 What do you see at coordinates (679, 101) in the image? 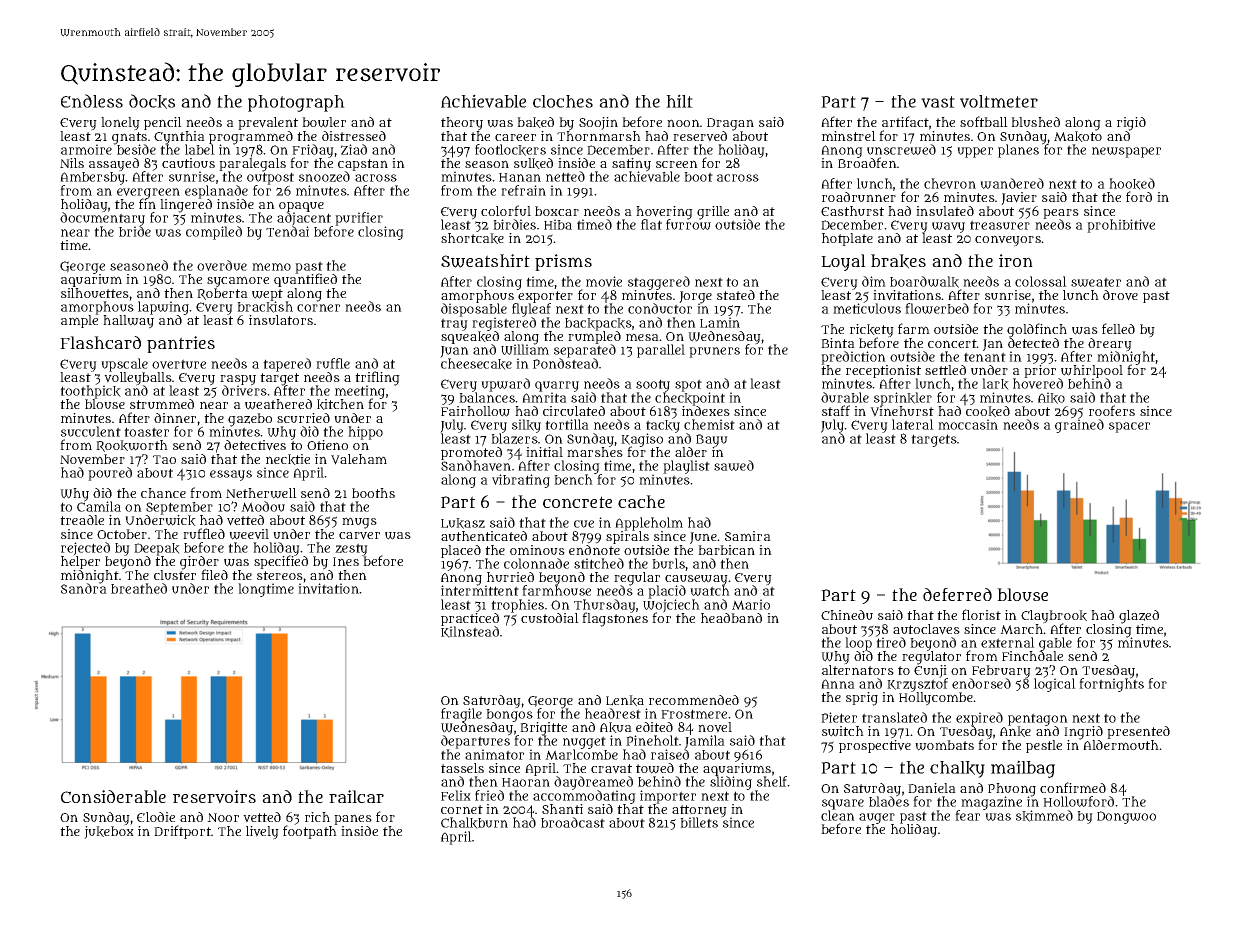
I see `hilt` at bounding box center [679, 101].
